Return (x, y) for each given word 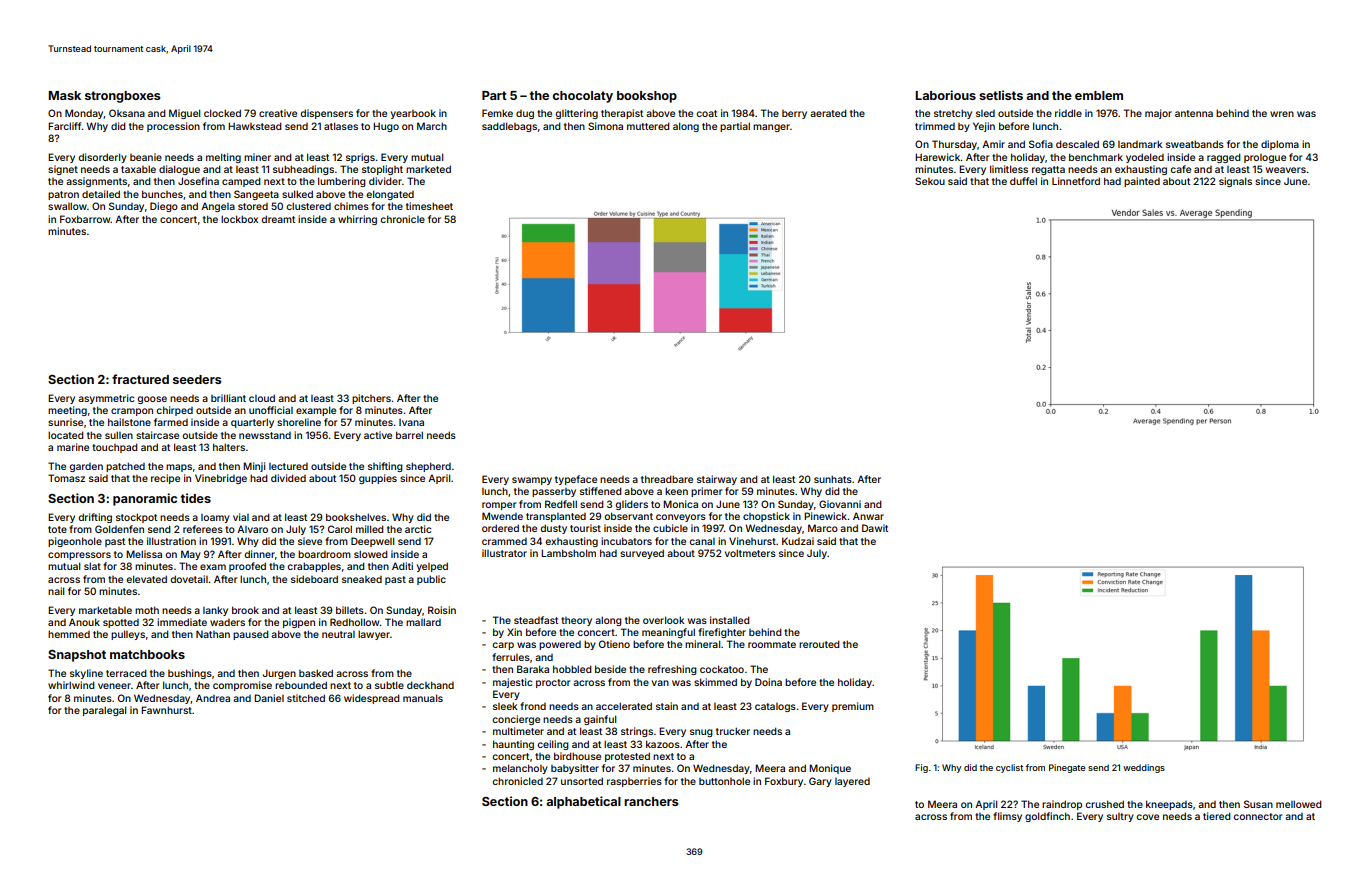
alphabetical (583, 802)
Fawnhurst (166, 710)
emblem (1099, 95)
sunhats (833, 479)
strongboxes (122, 97)
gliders (631, 505)
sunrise (65, 422)
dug (525, 114)
